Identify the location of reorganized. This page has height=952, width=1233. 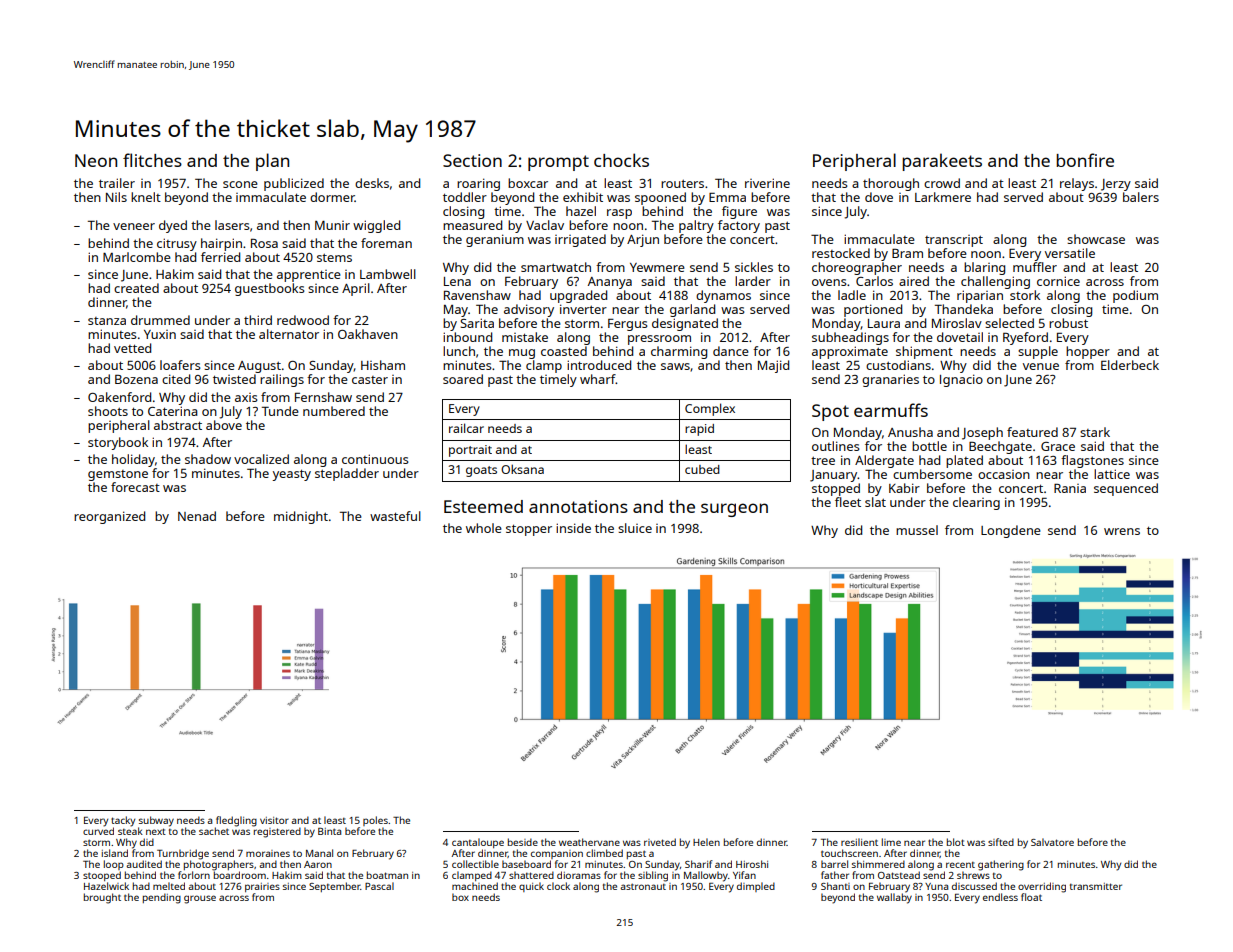
(109, 517).
